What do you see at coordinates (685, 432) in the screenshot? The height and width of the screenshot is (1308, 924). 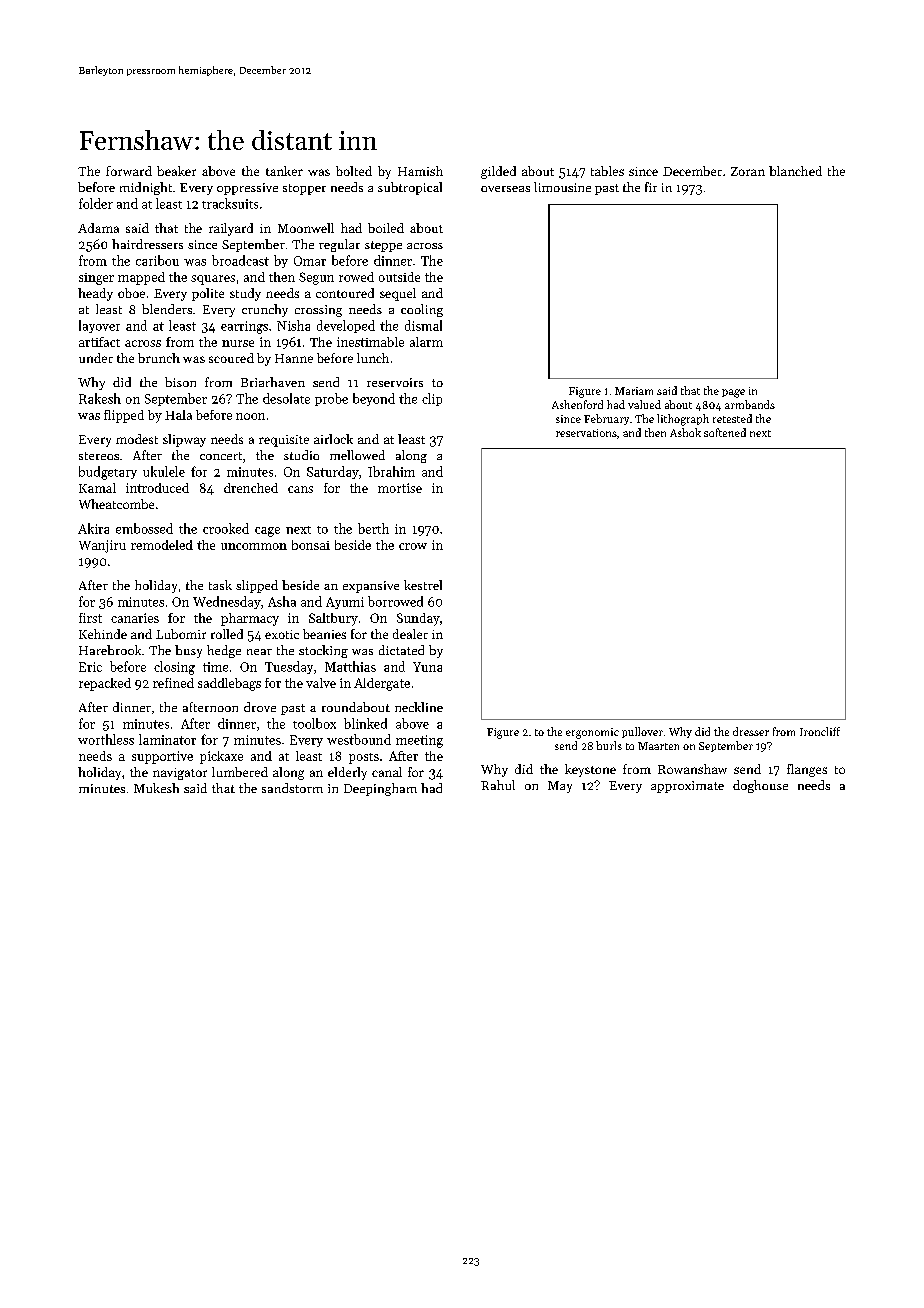 I see `Ashok` at bounding box center [685, 432].
